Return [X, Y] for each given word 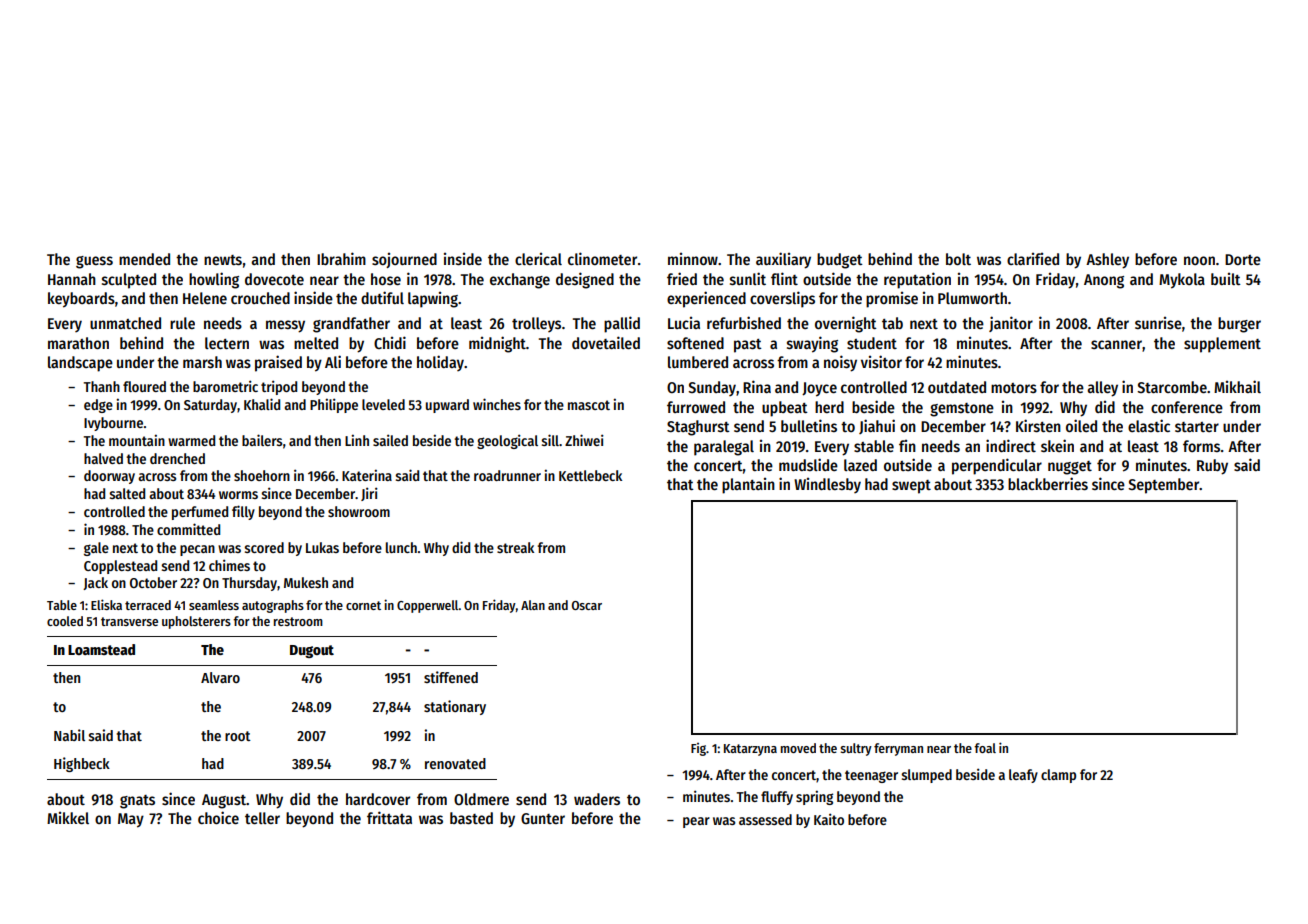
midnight [497, 344]
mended [144, 259]
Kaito [829, 819]
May [131, 820]
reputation [917, 280]
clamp [1058, 776]
